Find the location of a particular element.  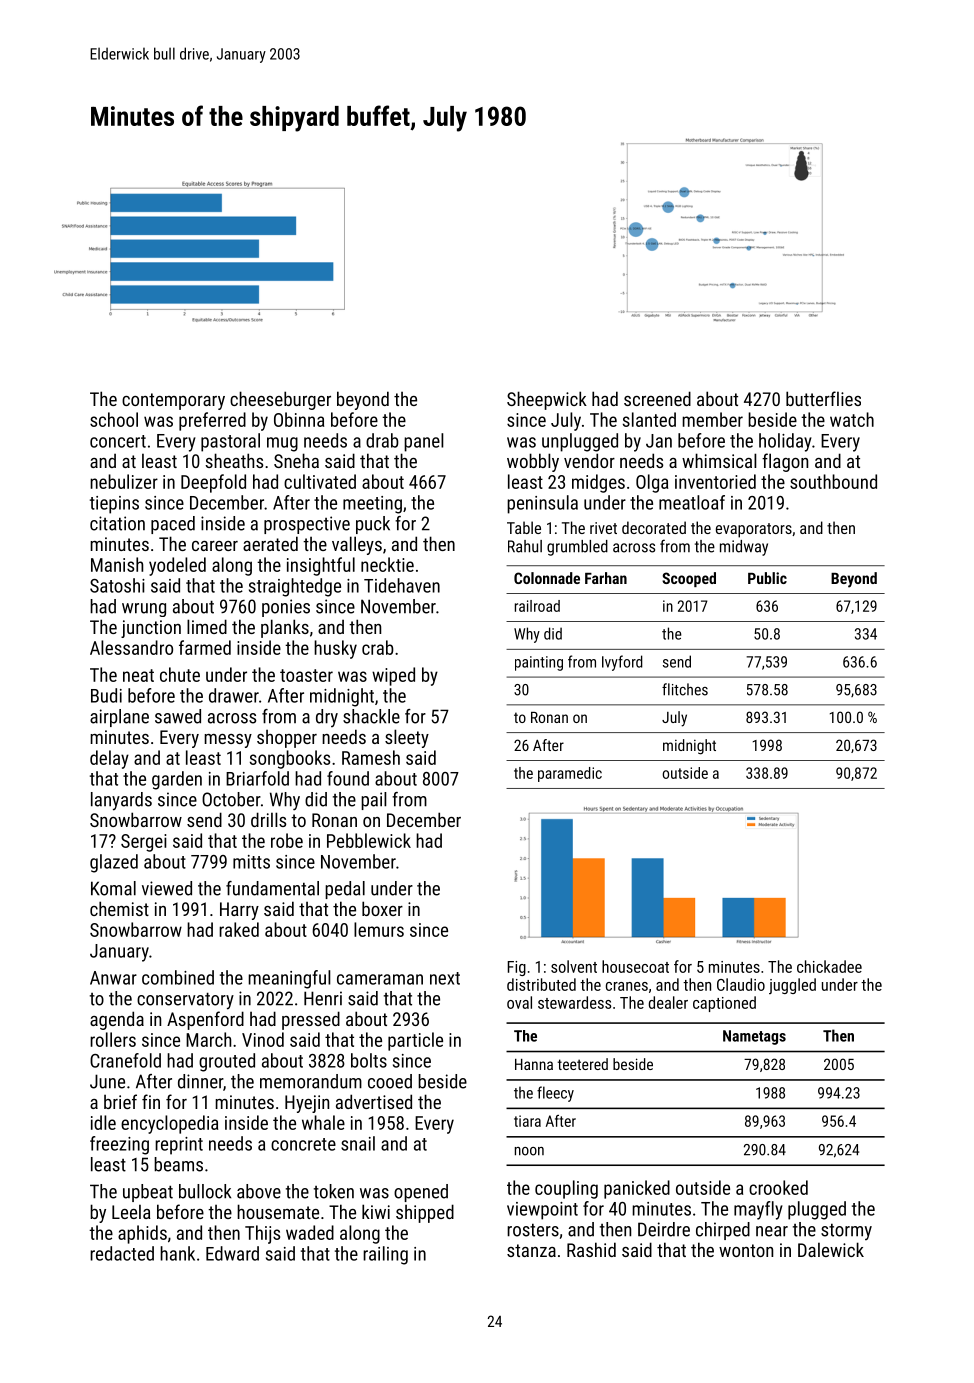

Manish is located at coordinates (117, 564).
